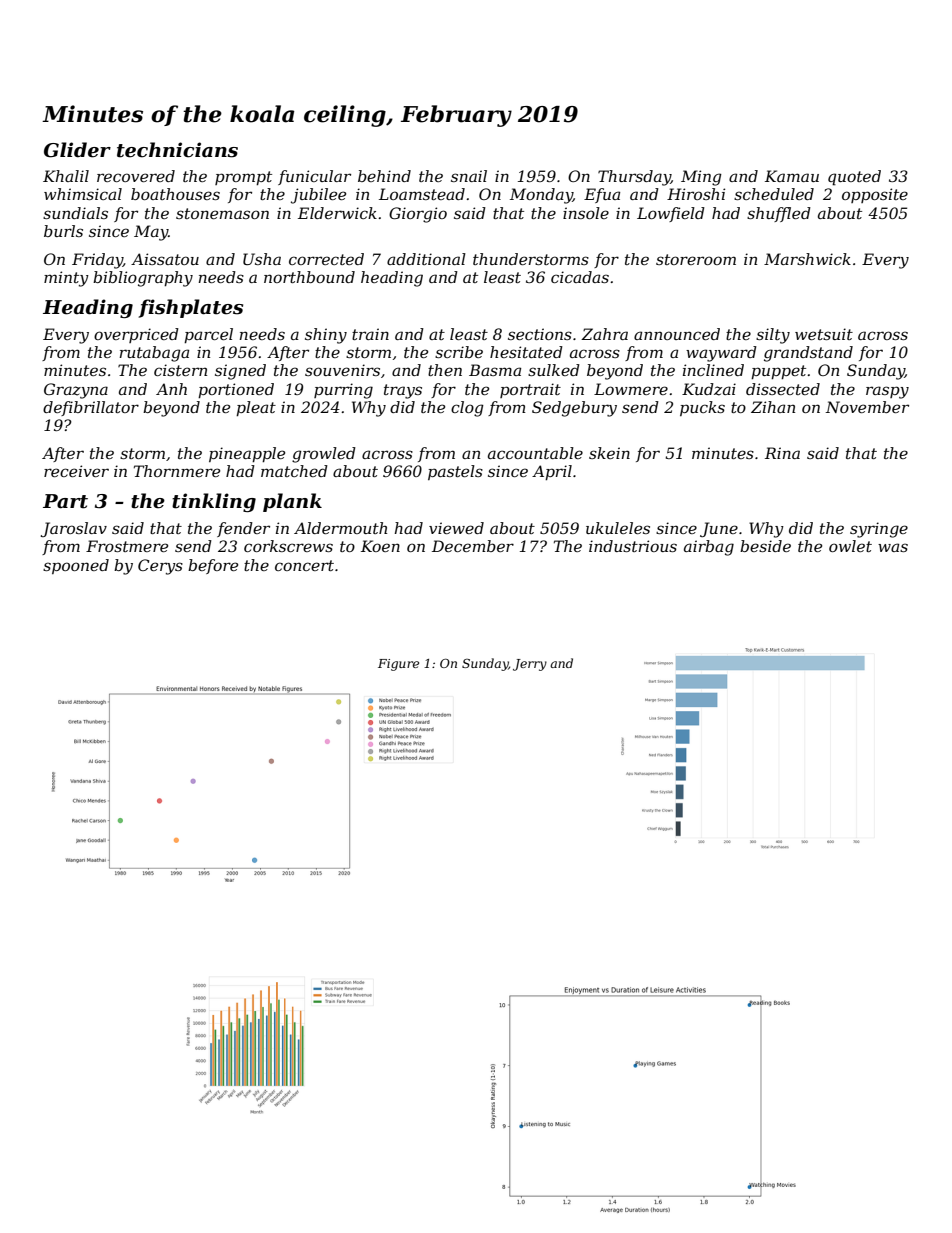  What do you see at coordinates (671, 214) in the image?
I see `Lowfield` at bounding box center [671, 214].
